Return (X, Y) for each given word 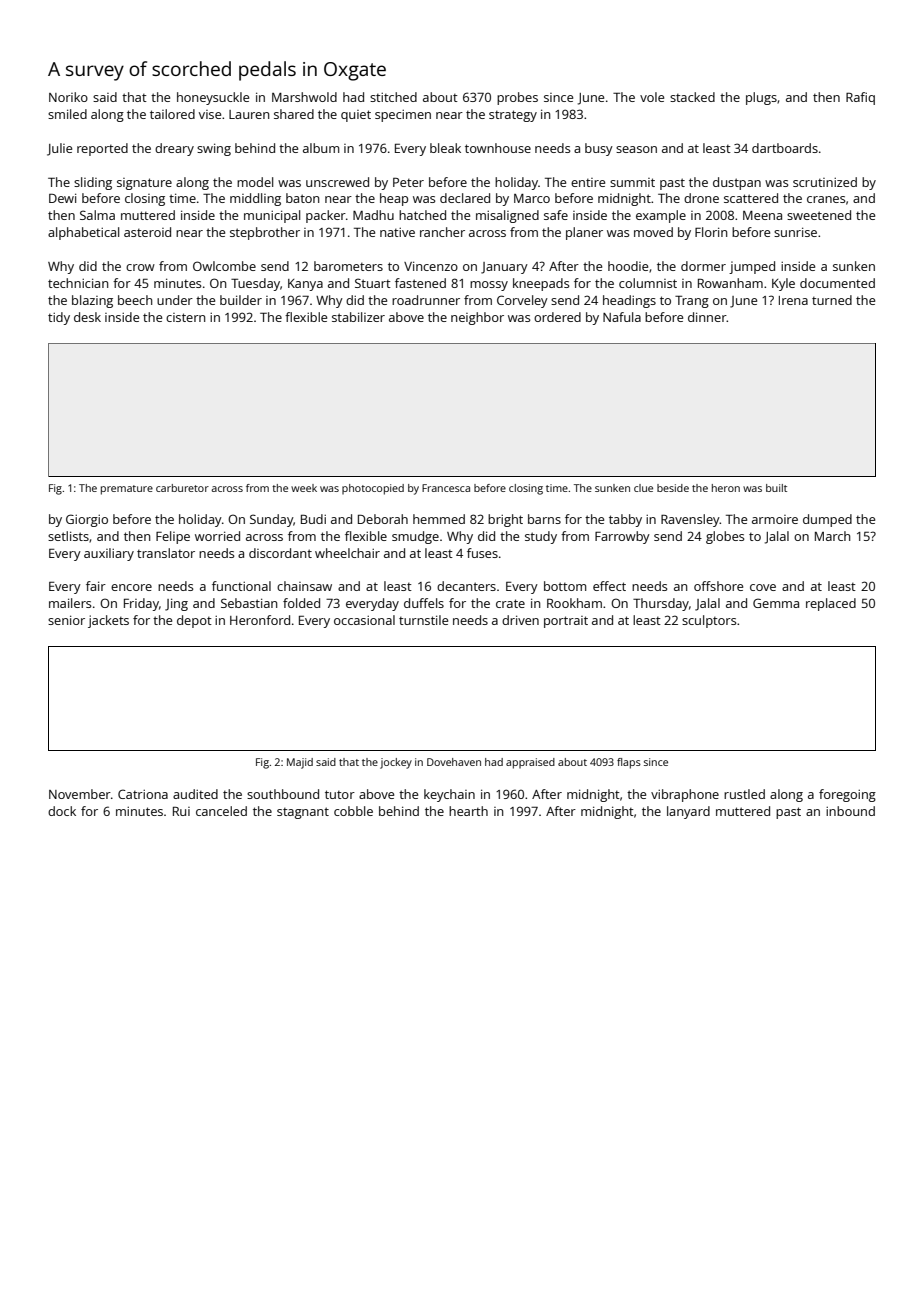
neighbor (477, 318)
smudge (415, 537)
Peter (408, 182)
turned (832, 300)
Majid (300, 763)
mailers (70, 603)
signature (144, 184)
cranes (826, 199)
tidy (59, 318)
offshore (718, 586)
